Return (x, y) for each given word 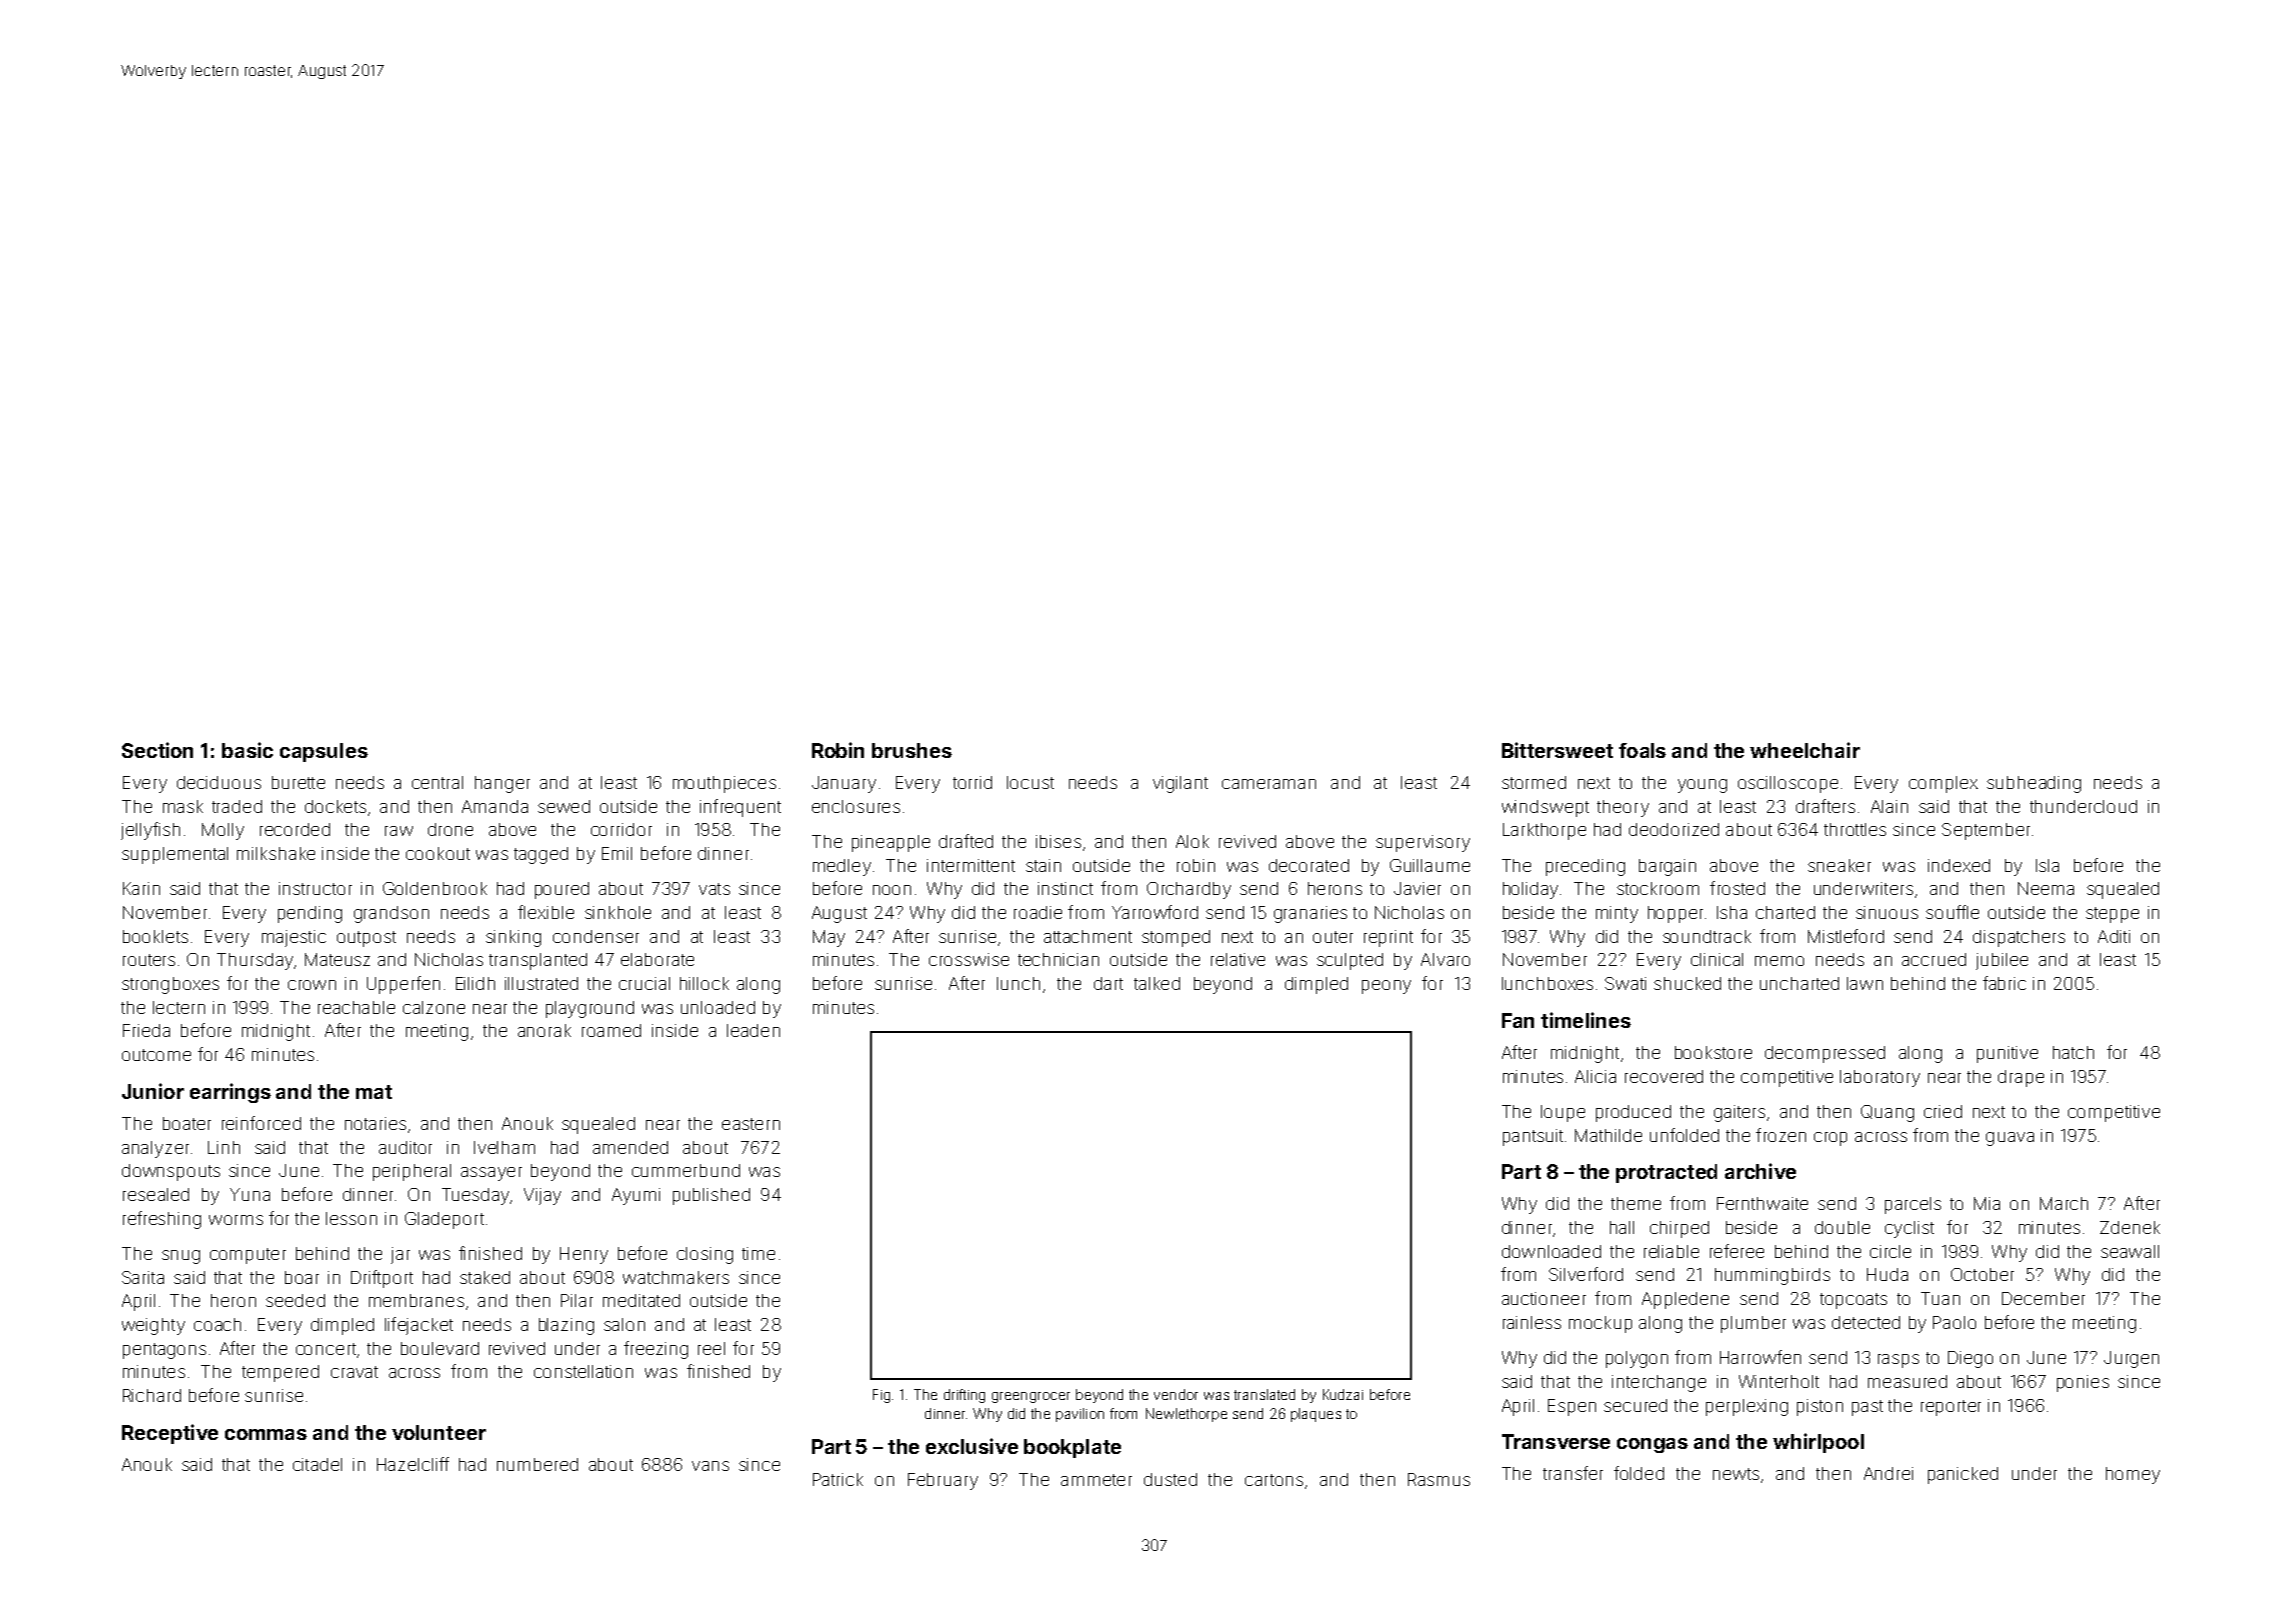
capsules (324, 752)
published (711, 1196)
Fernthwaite (1762, 1203)
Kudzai (1343, 1394)
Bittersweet (1557, 750)
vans (710, 1466)
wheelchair (1805, 750)
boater (187, 1123)
